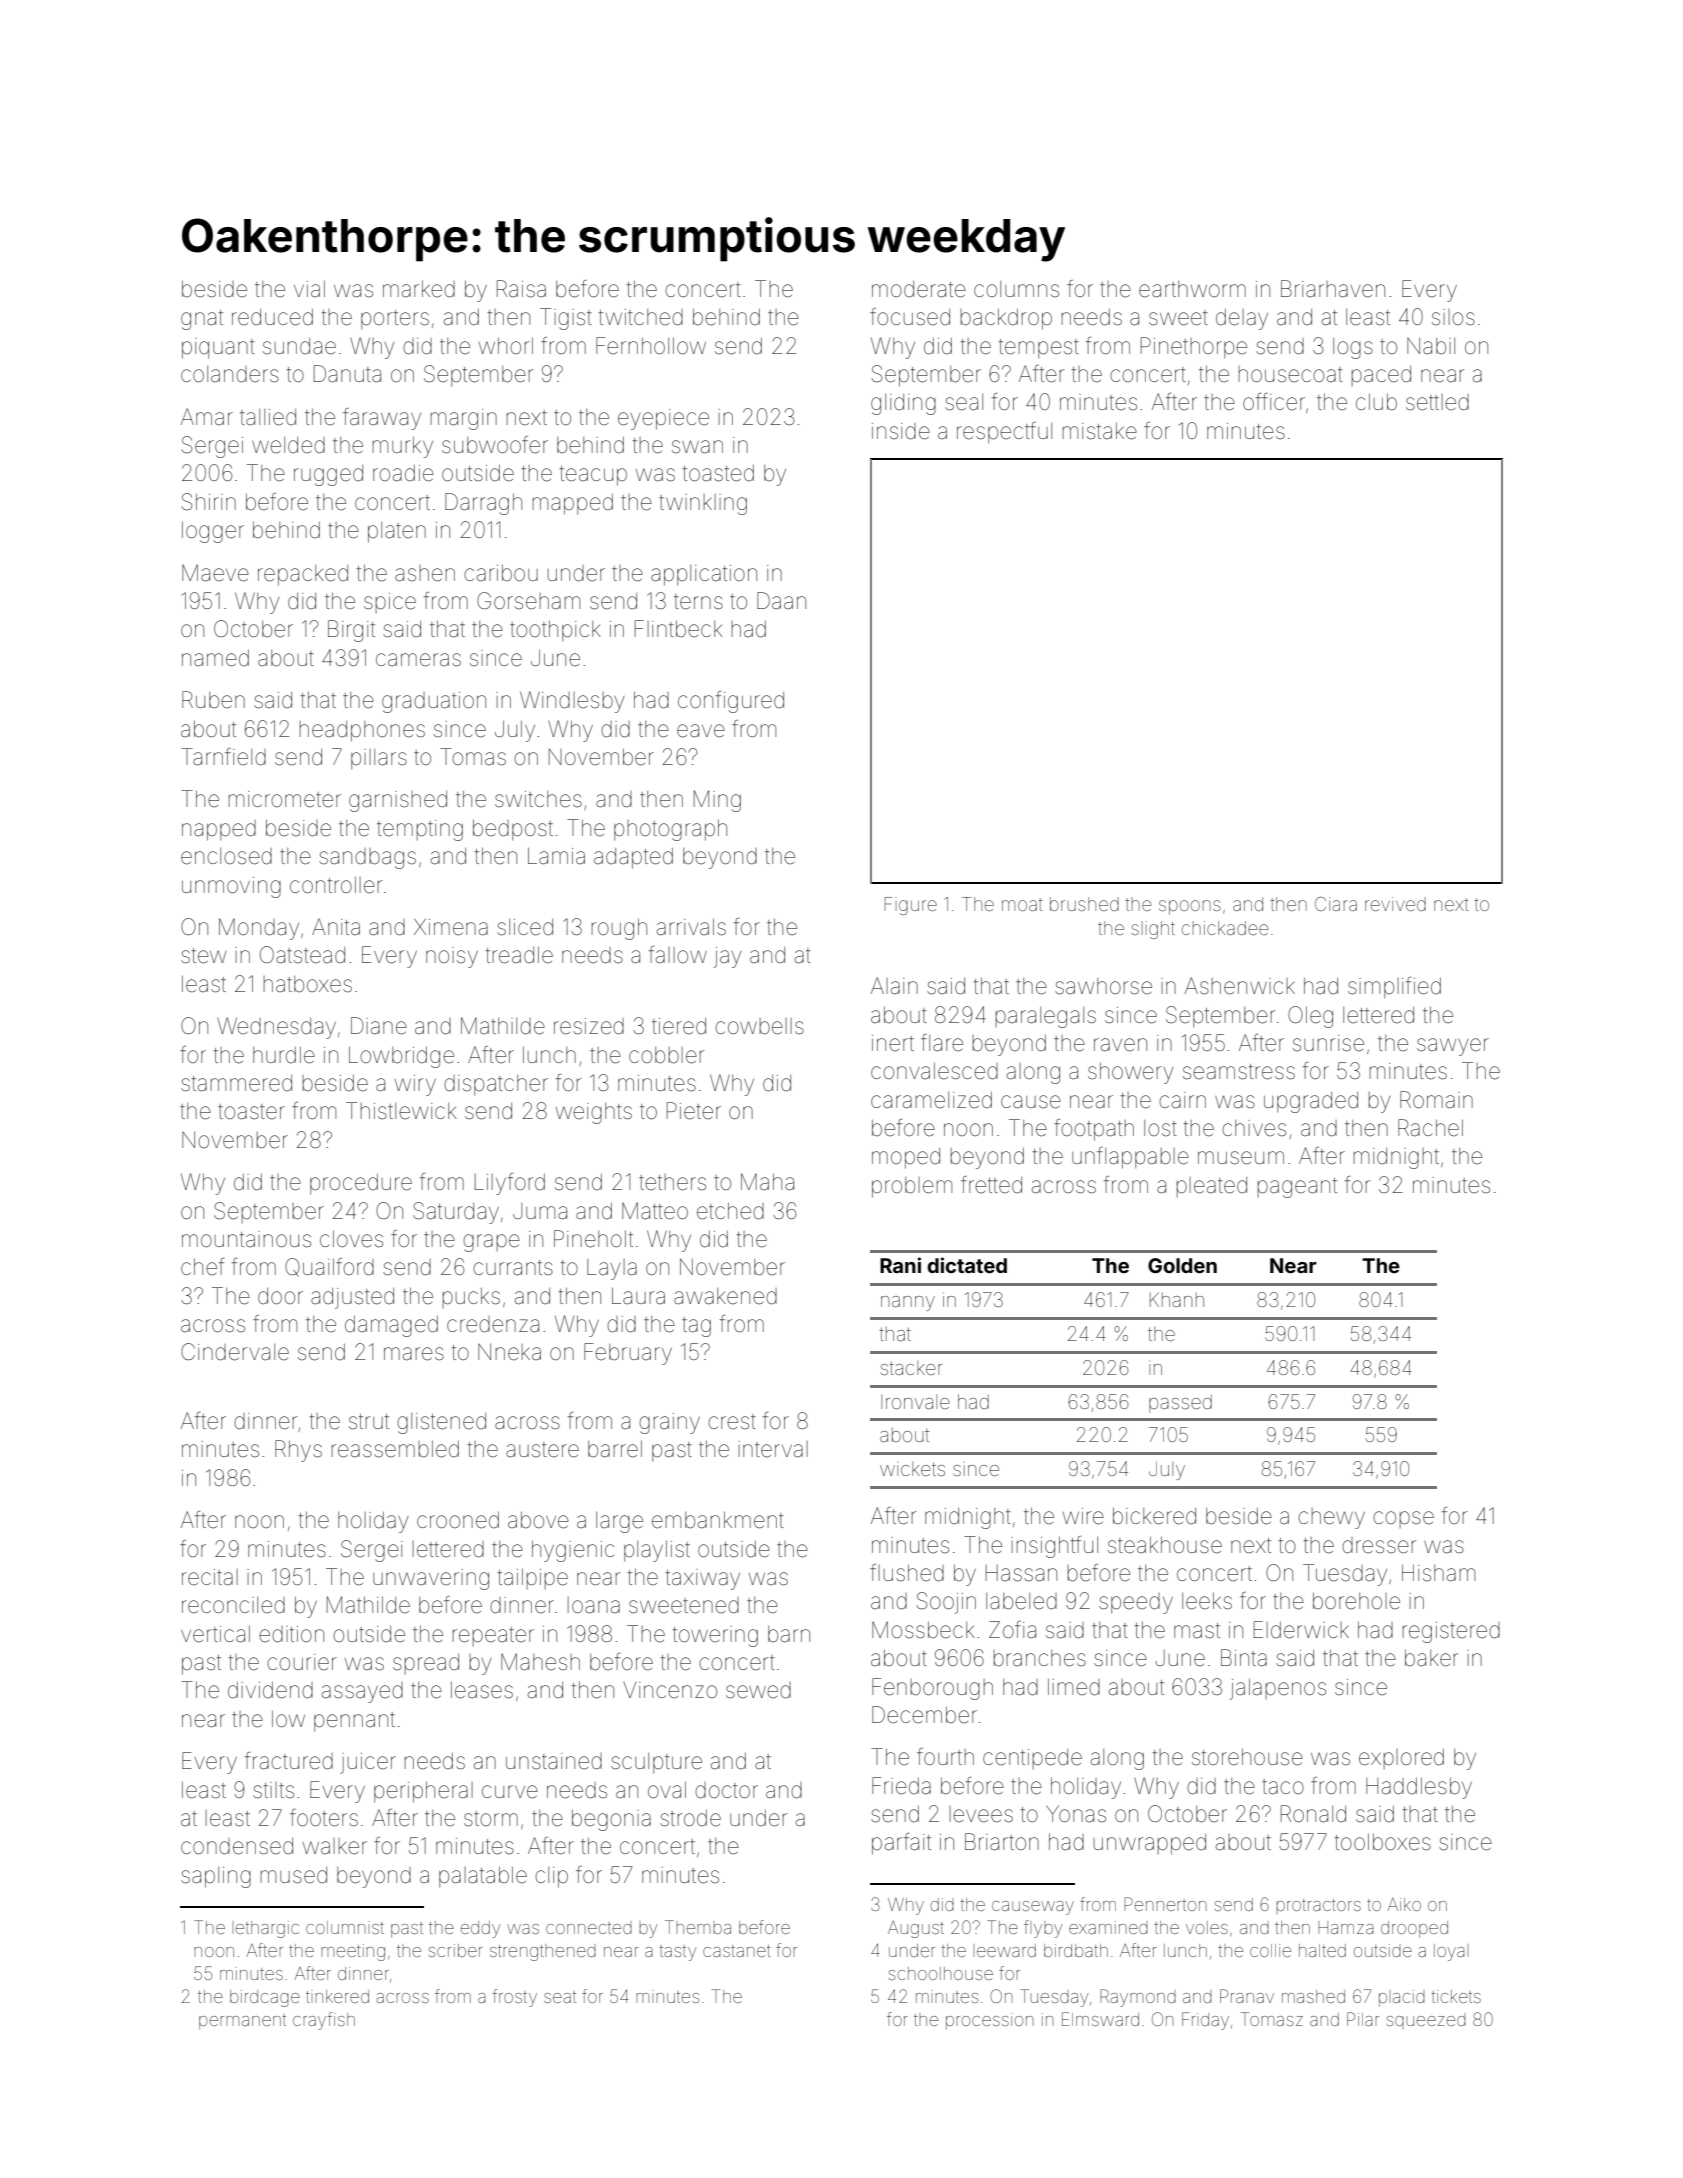 This screenshot has width=1683, height=2178. Describe the element at coordinates (458, 1520) in the screenshot. I see `crooned` at that location.
